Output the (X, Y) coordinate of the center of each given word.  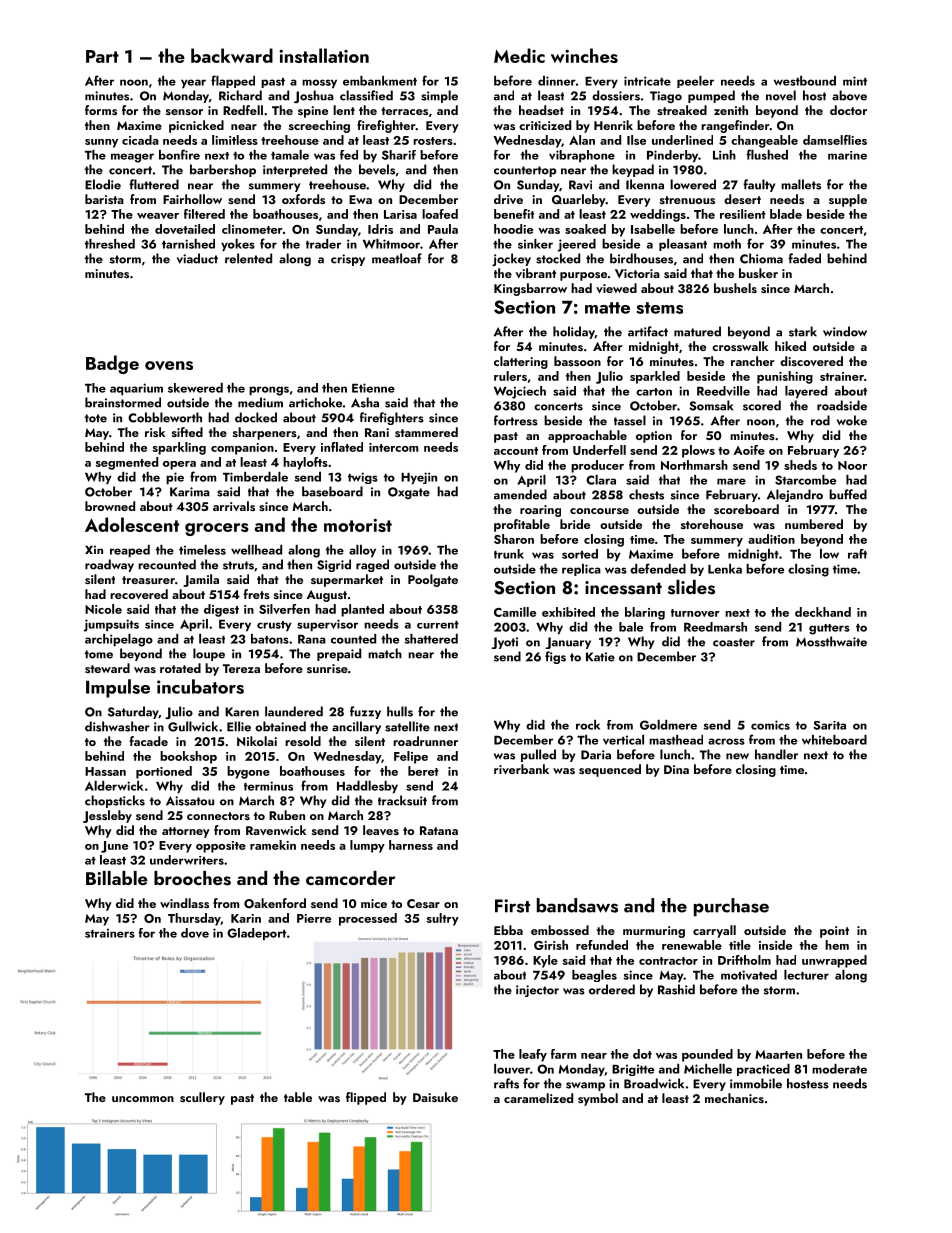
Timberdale (255, 477)
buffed (848, 494)
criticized (545, 125)
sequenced (610, 770)
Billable (117, 878)
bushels (735, 288)
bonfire (179, 154)
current (438, 625)
